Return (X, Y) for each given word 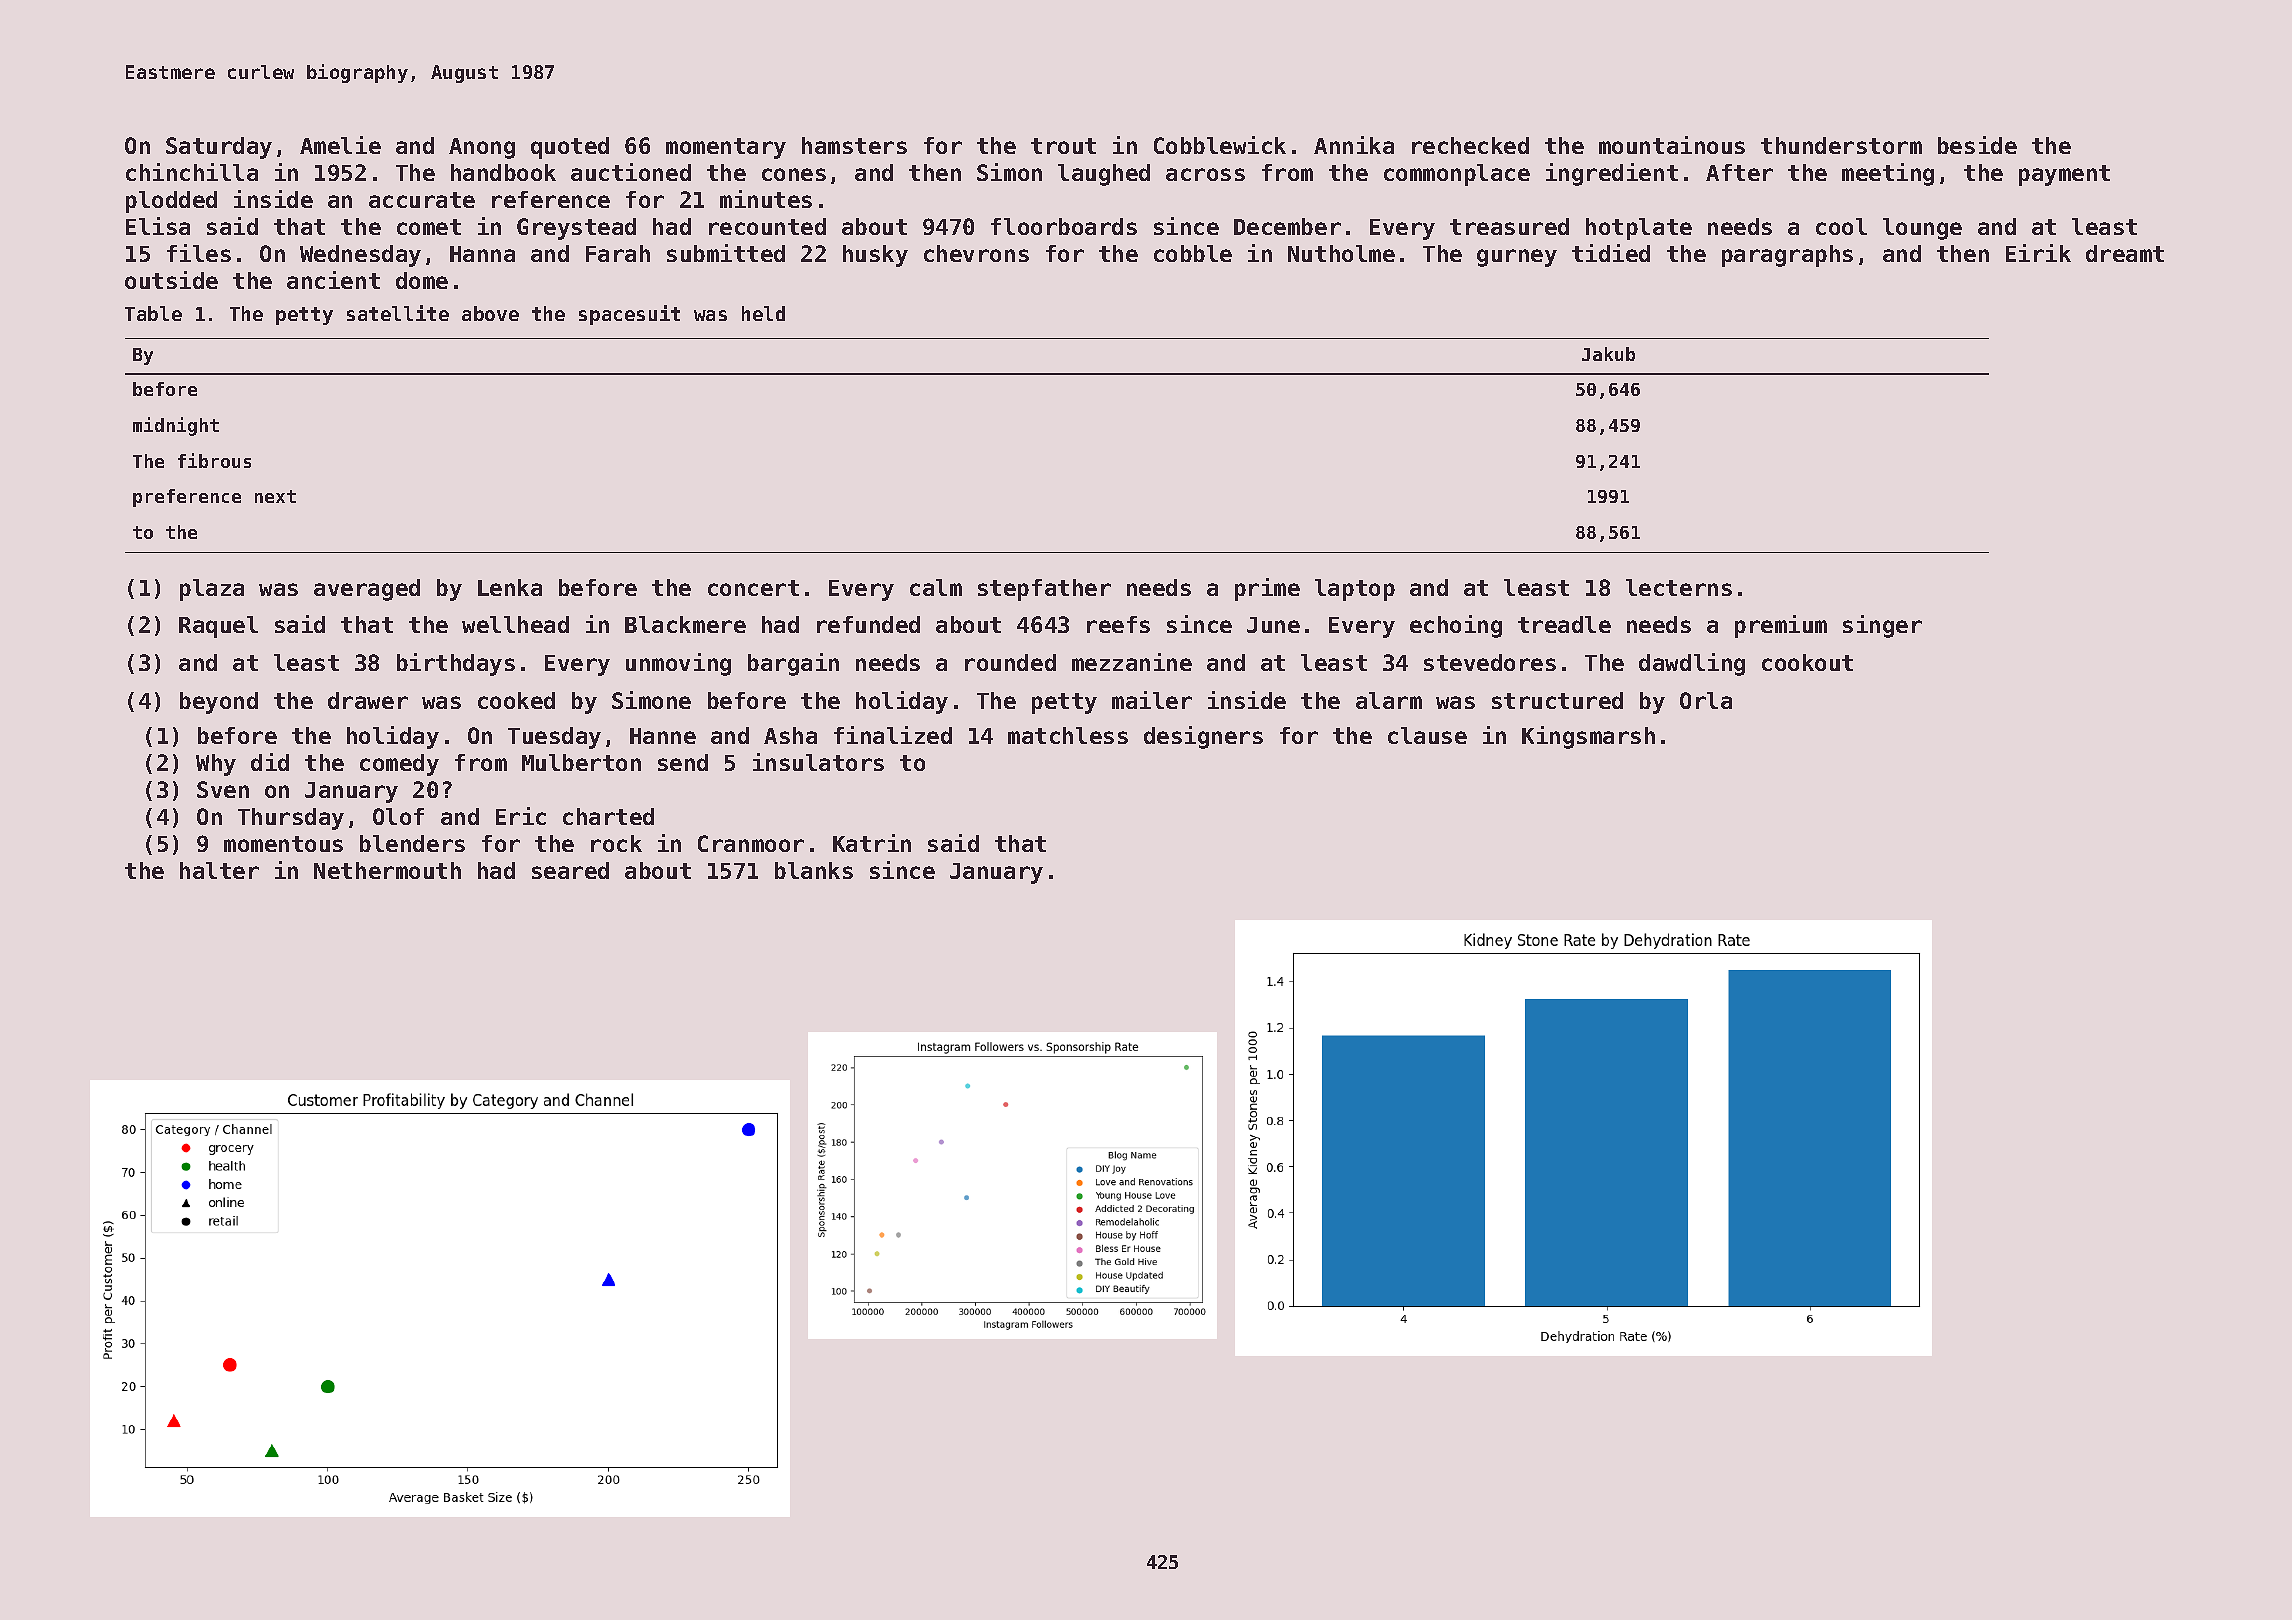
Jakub (1608, 354)
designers (1203, 737)
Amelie (340, 145)
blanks (814, 870)
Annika (1354, 145)
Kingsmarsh (1588, 737)
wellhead (515, 624)
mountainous (1672, 145)
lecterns (1679, 587)
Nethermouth (387, 870)
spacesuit (629, 315)
